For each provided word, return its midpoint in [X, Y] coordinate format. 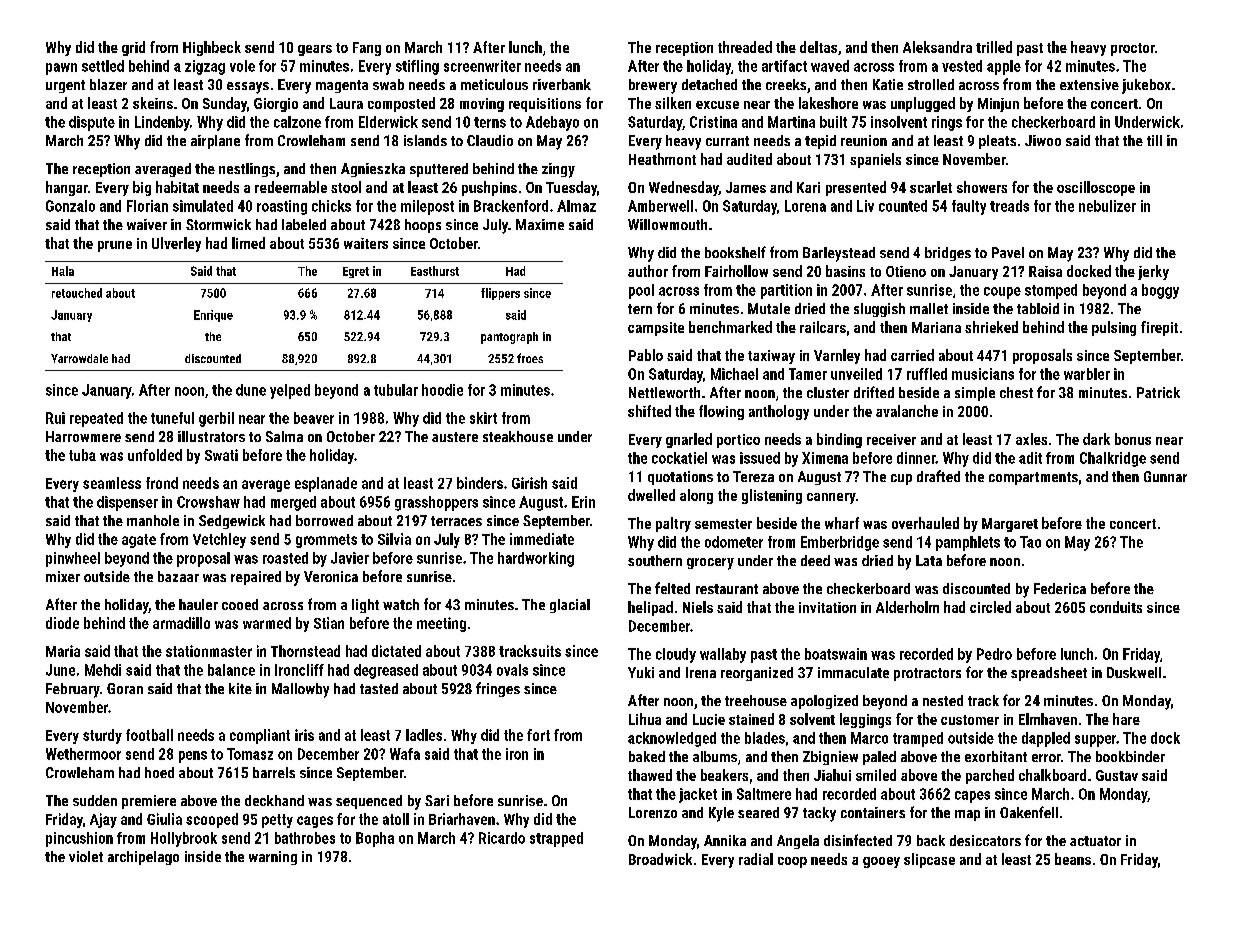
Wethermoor [83, 754]
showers [982, 187]
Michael [734, 374]
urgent [65, 86]
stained [751, 719]
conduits [1116, 607]
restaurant [727, 589]
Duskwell [1134, 672]
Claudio [490, 140]
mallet [929, 308]
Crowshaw [208, 502]
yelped [290, 391]
